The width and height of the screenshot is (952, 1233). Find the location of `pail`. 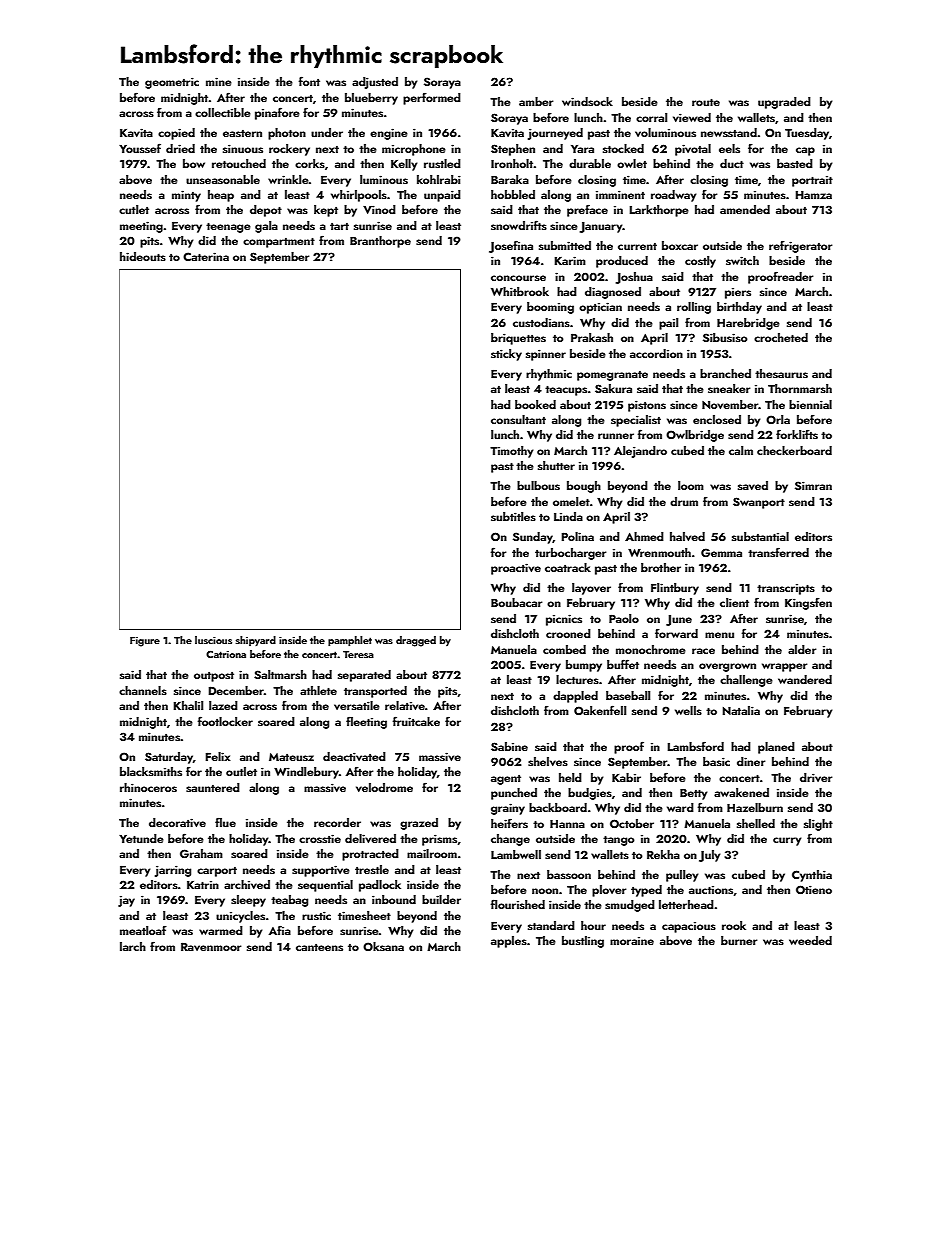

pail is located at coordinates (668, 324).
